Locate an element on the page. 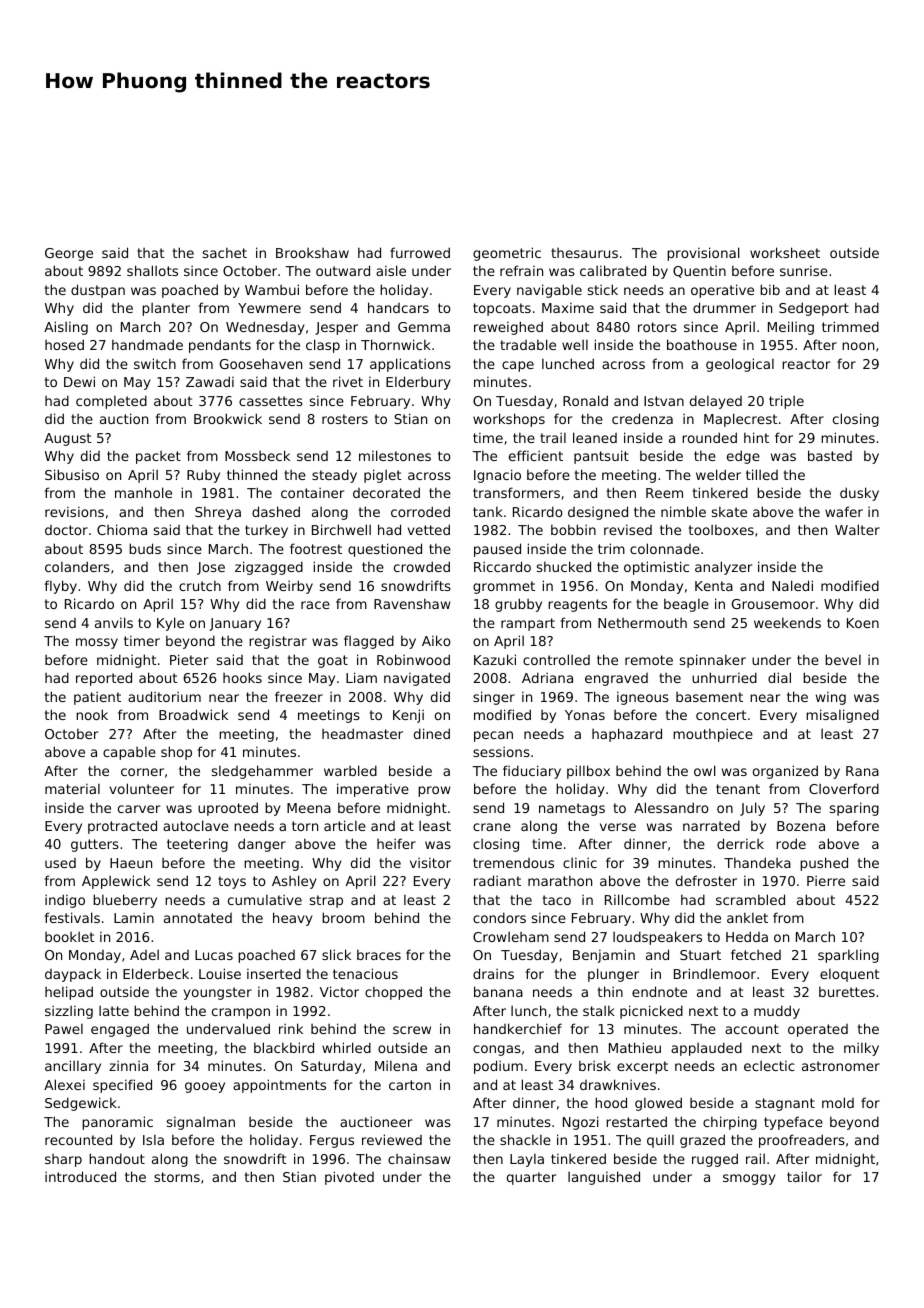 This page has width=924, height=1308. sachet is located at coordinates (225, 252).
